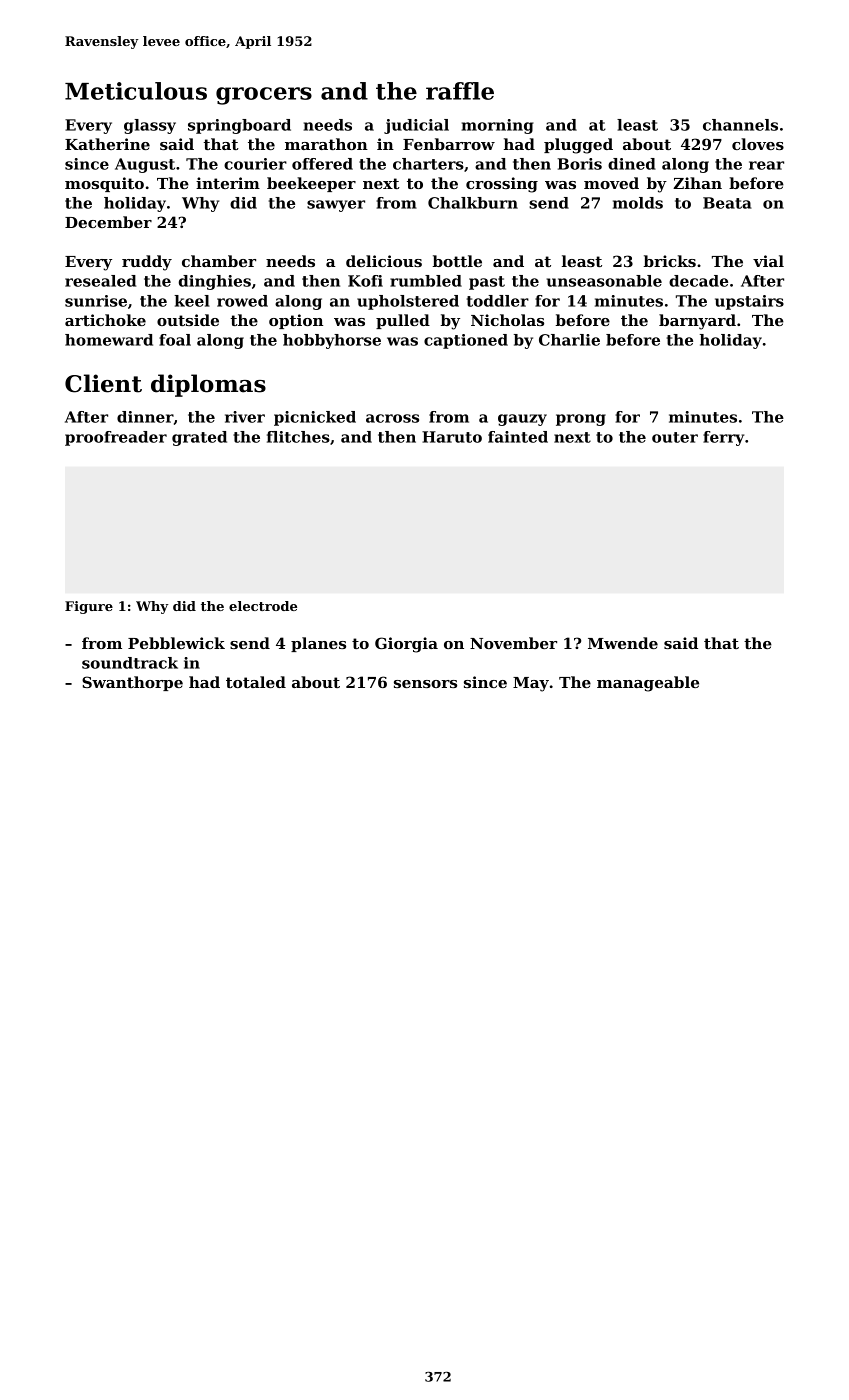  I want to click on barnyard, so click(697, 322).
